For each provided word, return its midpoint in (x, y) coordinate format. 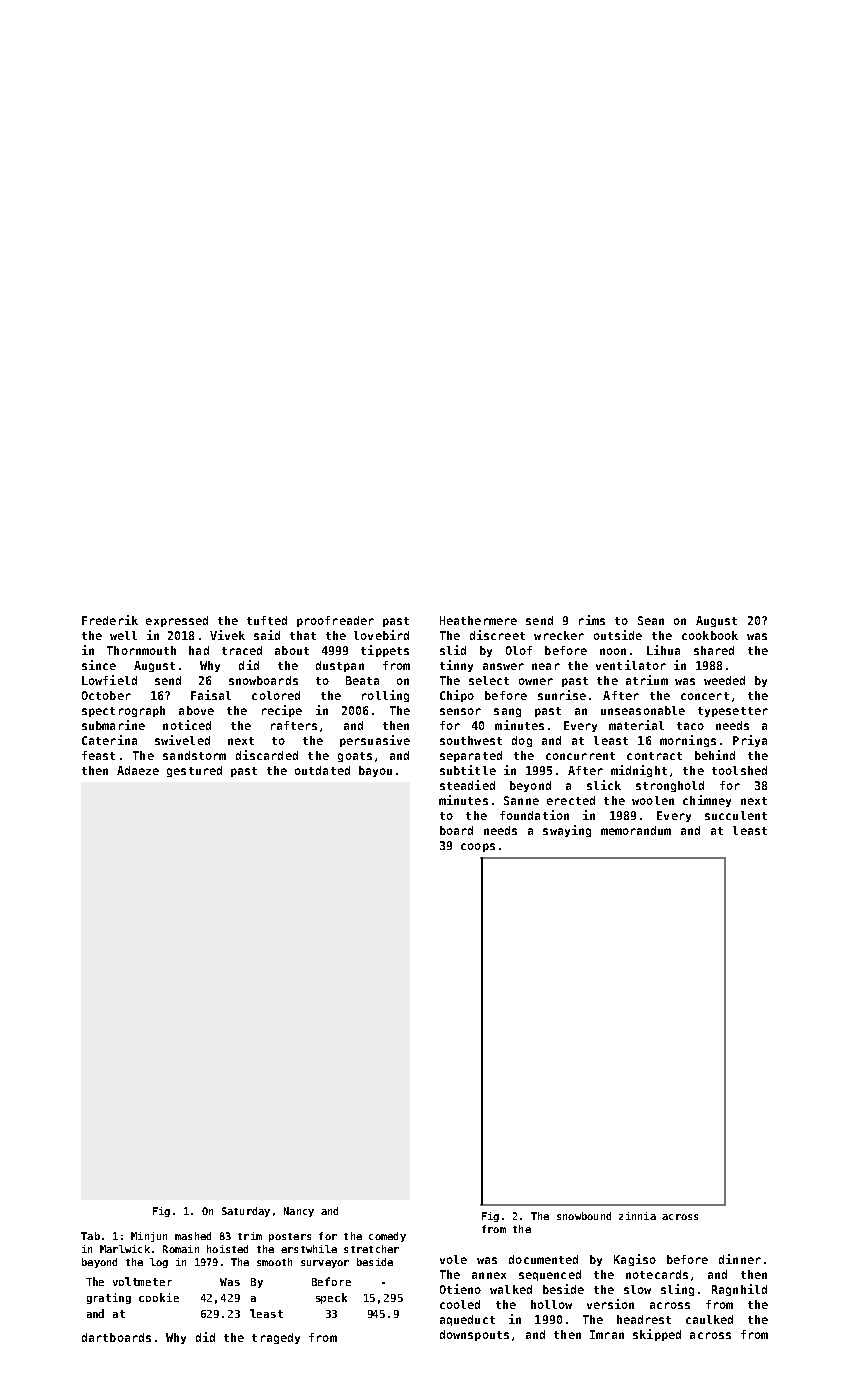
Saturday (246, 1212)
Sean (651, 620)
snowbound (584, 1216)
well (123, 635)
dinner (740, 1259)
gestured (194, 771)
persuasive (375, 741)
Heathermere (478, 620)
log (159, 1263)
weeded (724, 680)
